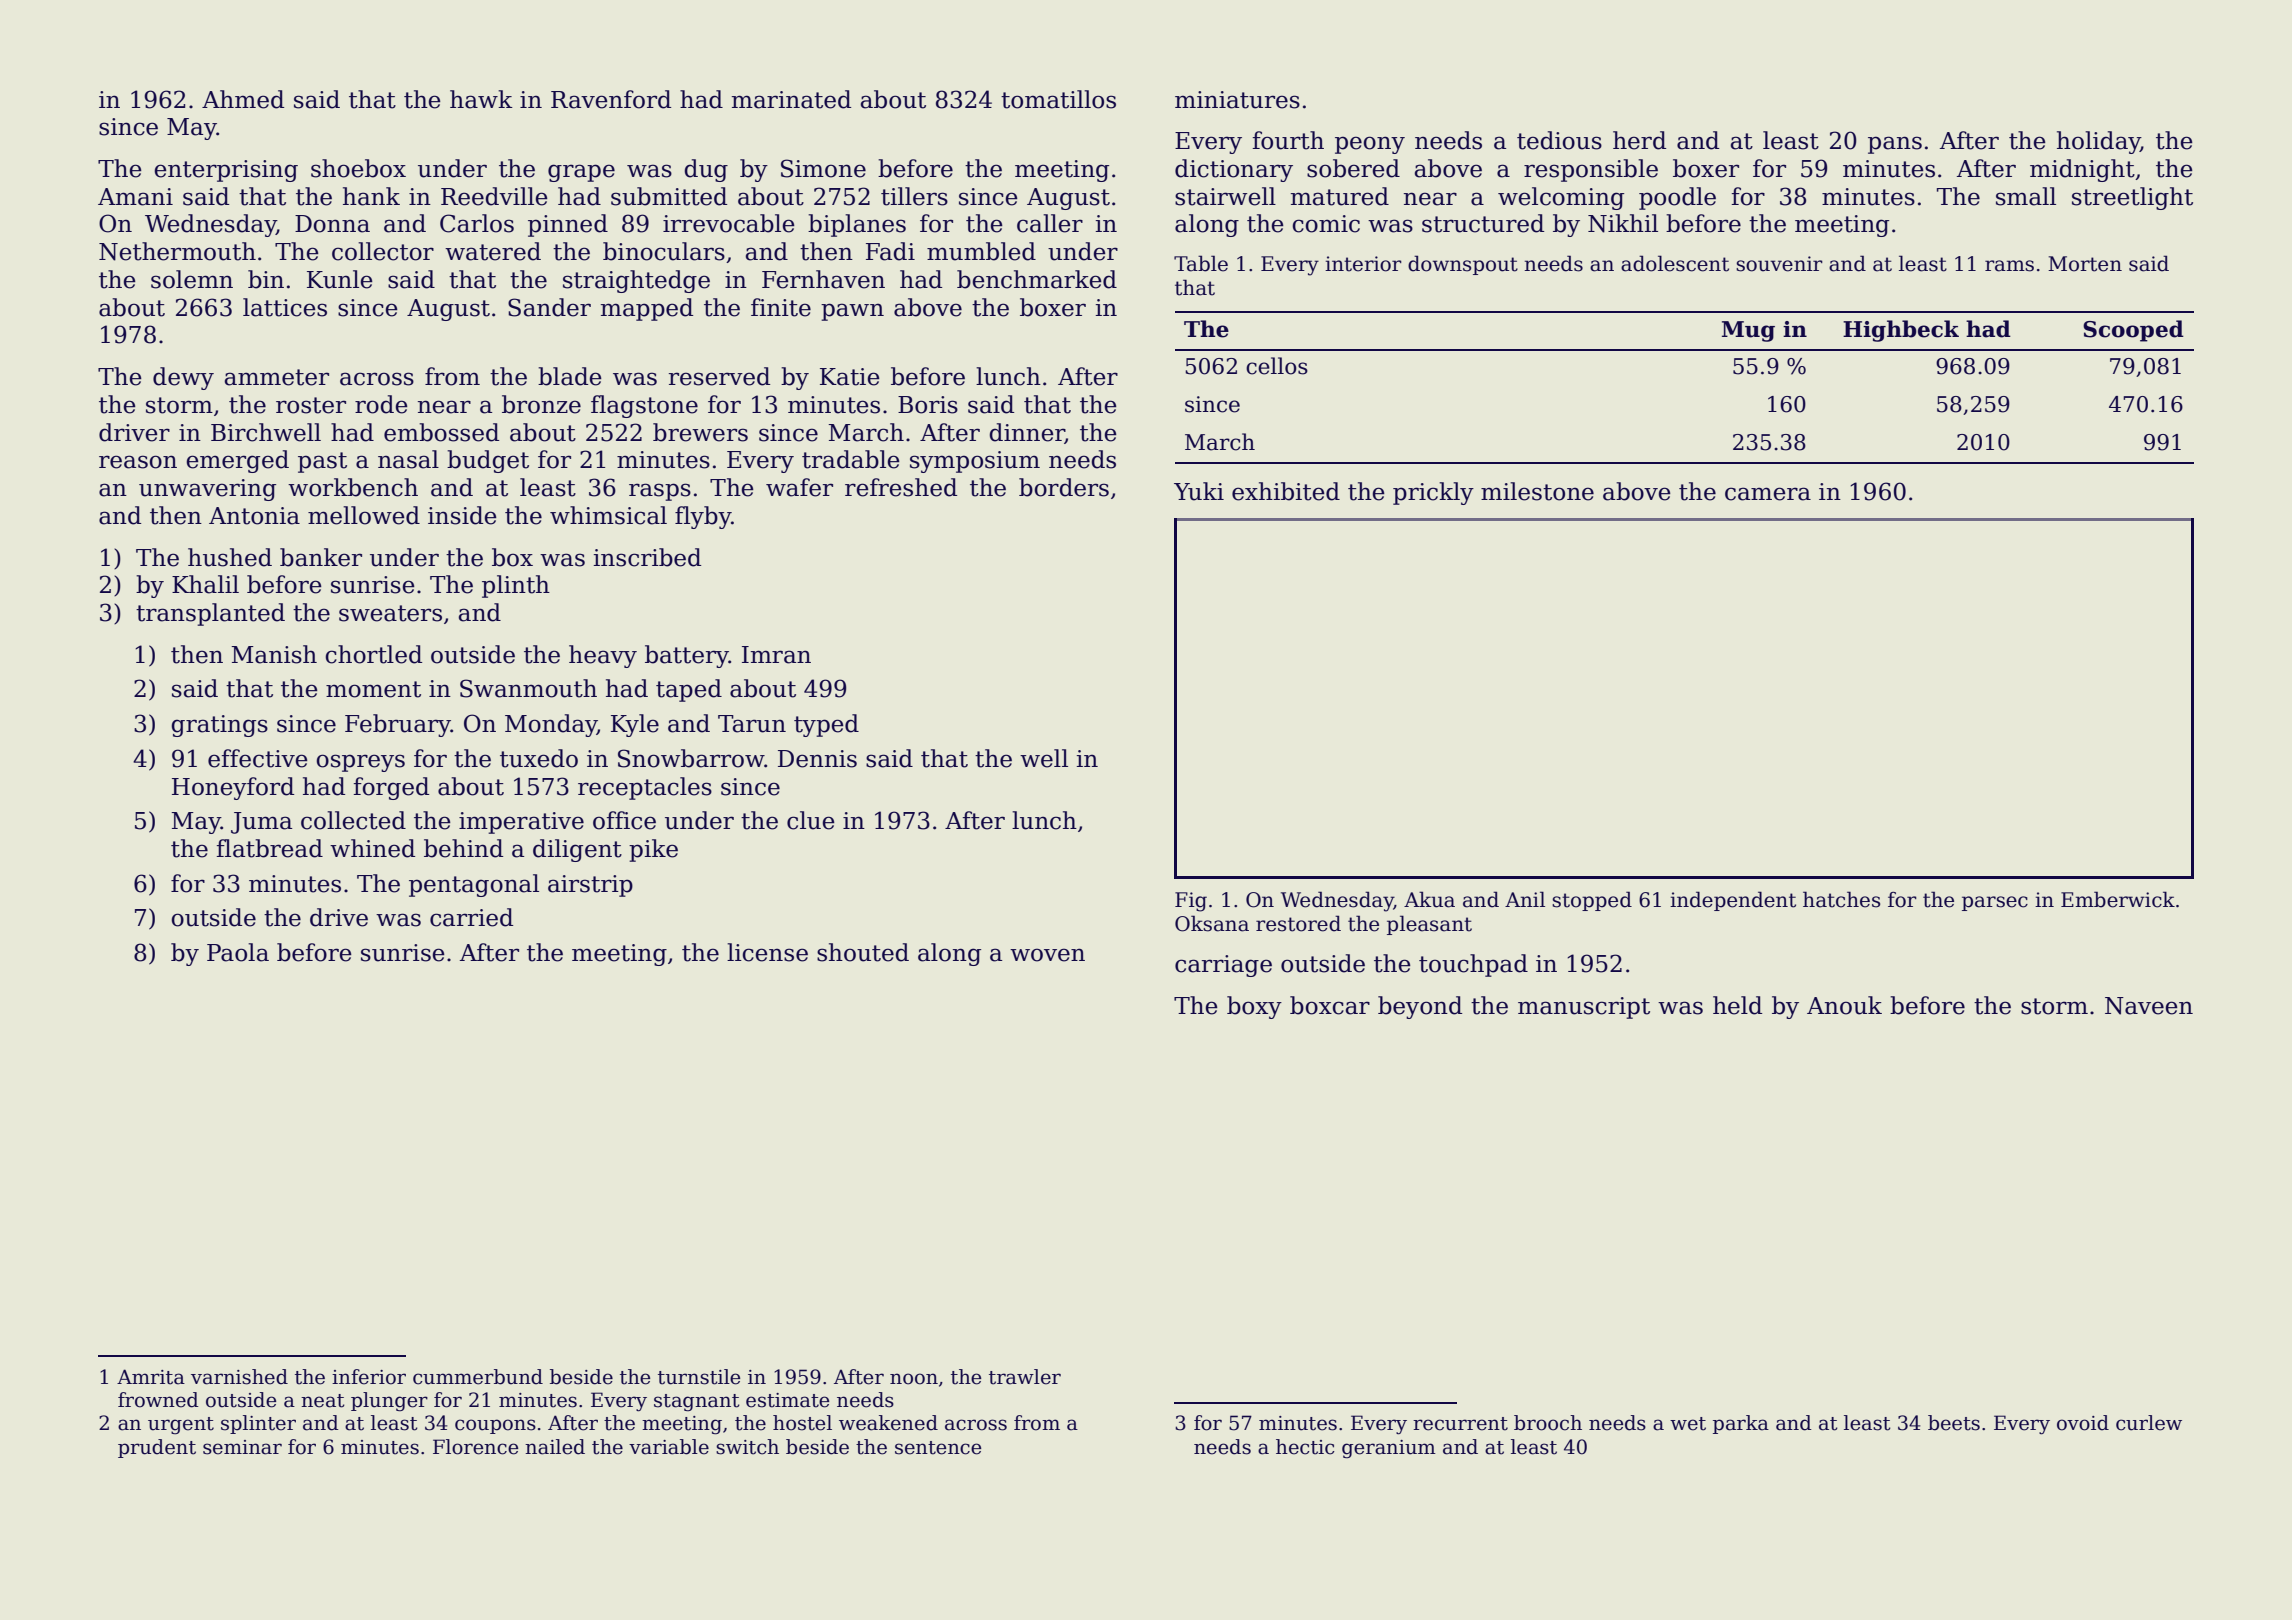 This page has width=2292, height=1620. What do you see at coordinates (1768, 494) in the page?
I see `camera` at bounding box center [1768, 494].
